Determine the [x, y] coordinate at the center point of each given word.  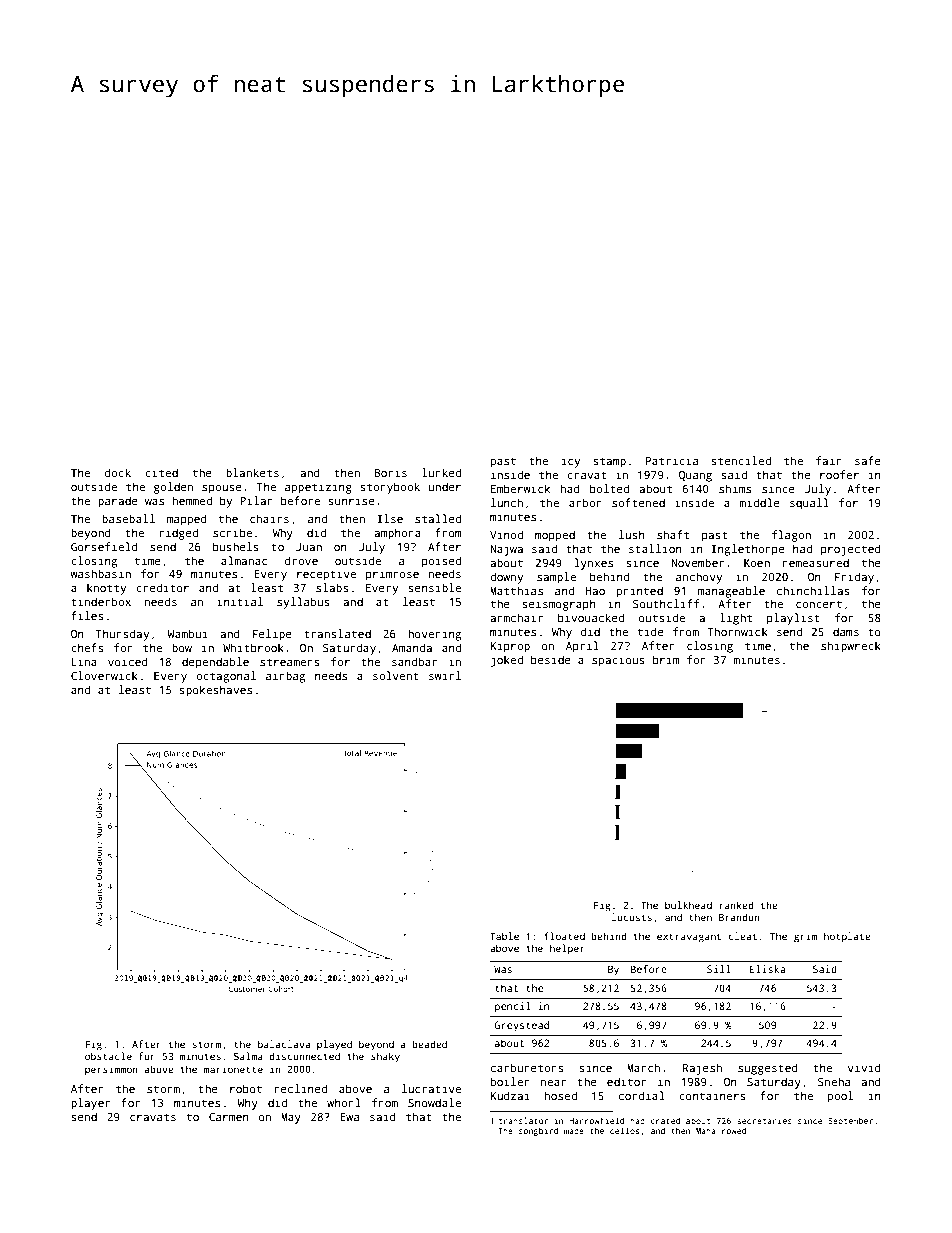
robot [246, 1088]
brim [666, 659]
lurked [441, 472]
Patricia [672, 460]
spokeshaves [215, 691]
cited [161, 472]
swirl [445, 675]
